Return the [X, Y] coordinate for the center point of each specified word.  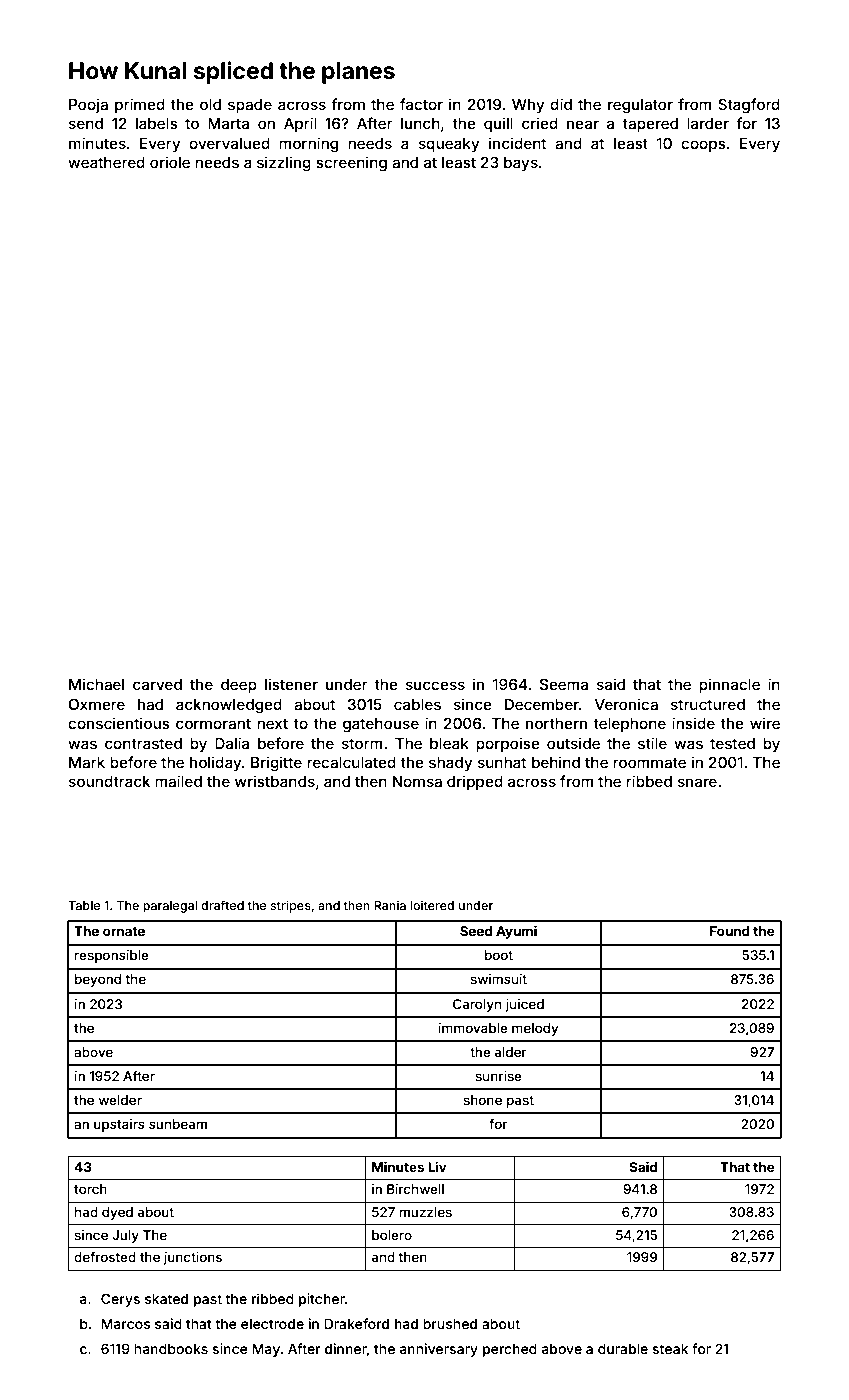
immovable [473, 1028]
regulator [640, 106]
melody [535, 1029]
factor [421, 104]
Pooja [88, 105]
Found [730, 931]
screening [351, 164]
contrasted [143, 743]
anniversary [439, 1350]
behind [556, 762]
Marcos [126, 1324]
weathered [106, 162]
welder [120, 1100]
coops [703, 146]
